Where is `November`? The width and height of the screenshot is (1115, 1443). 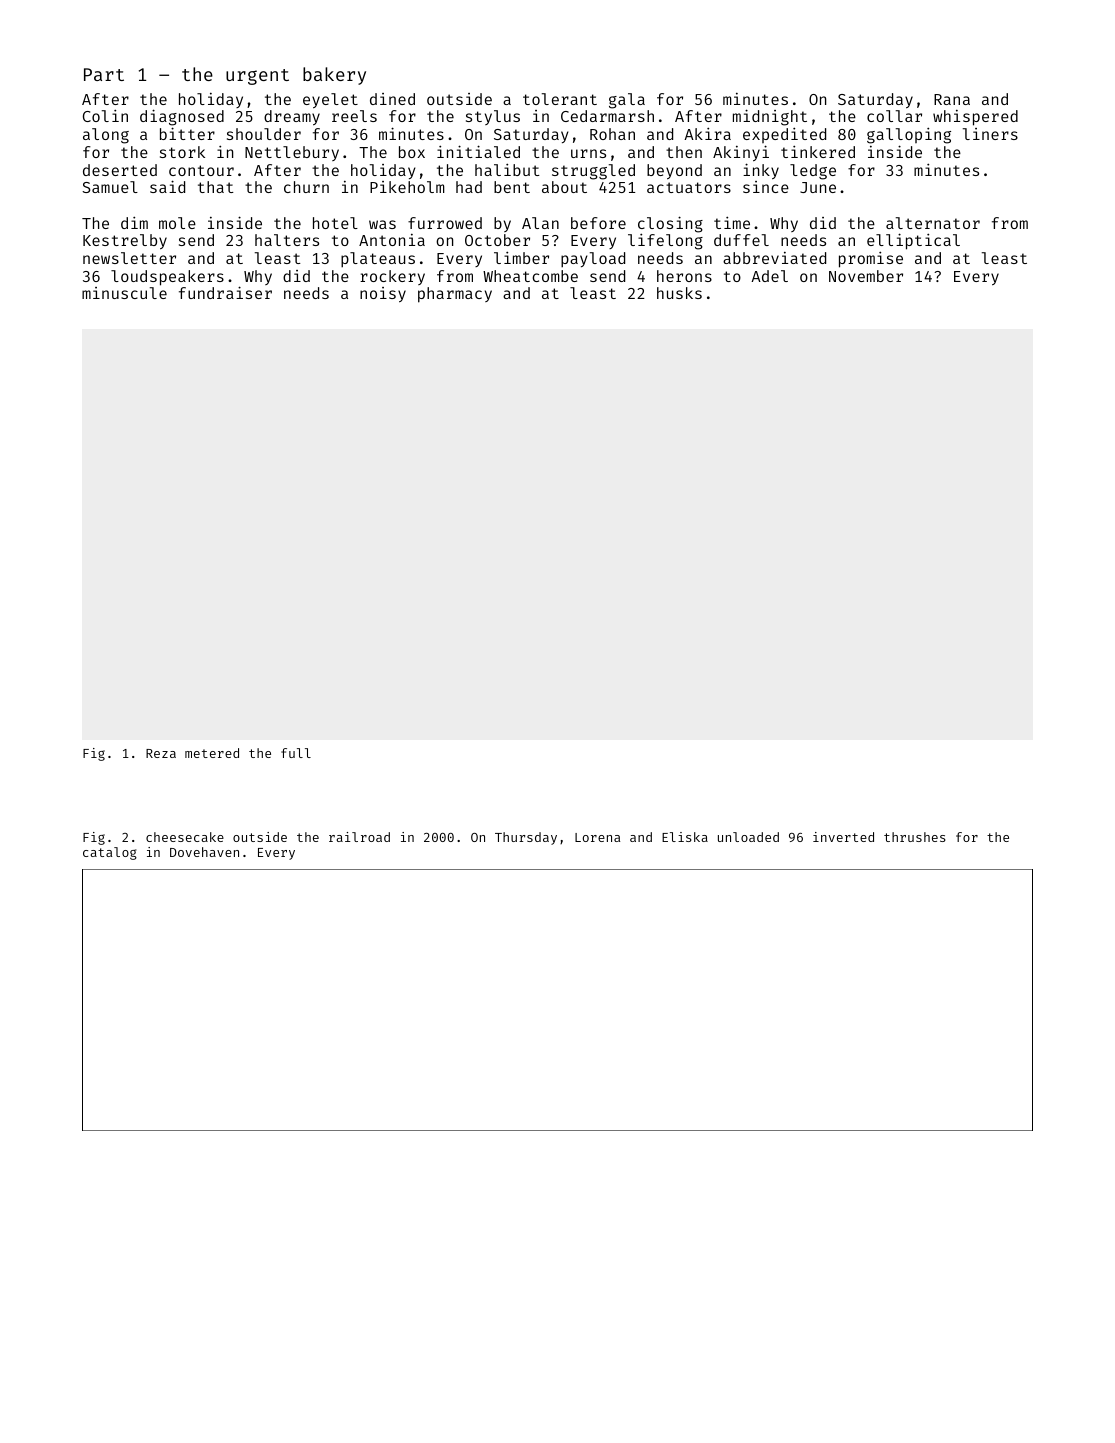 November is located at coordinates (866, 276).
